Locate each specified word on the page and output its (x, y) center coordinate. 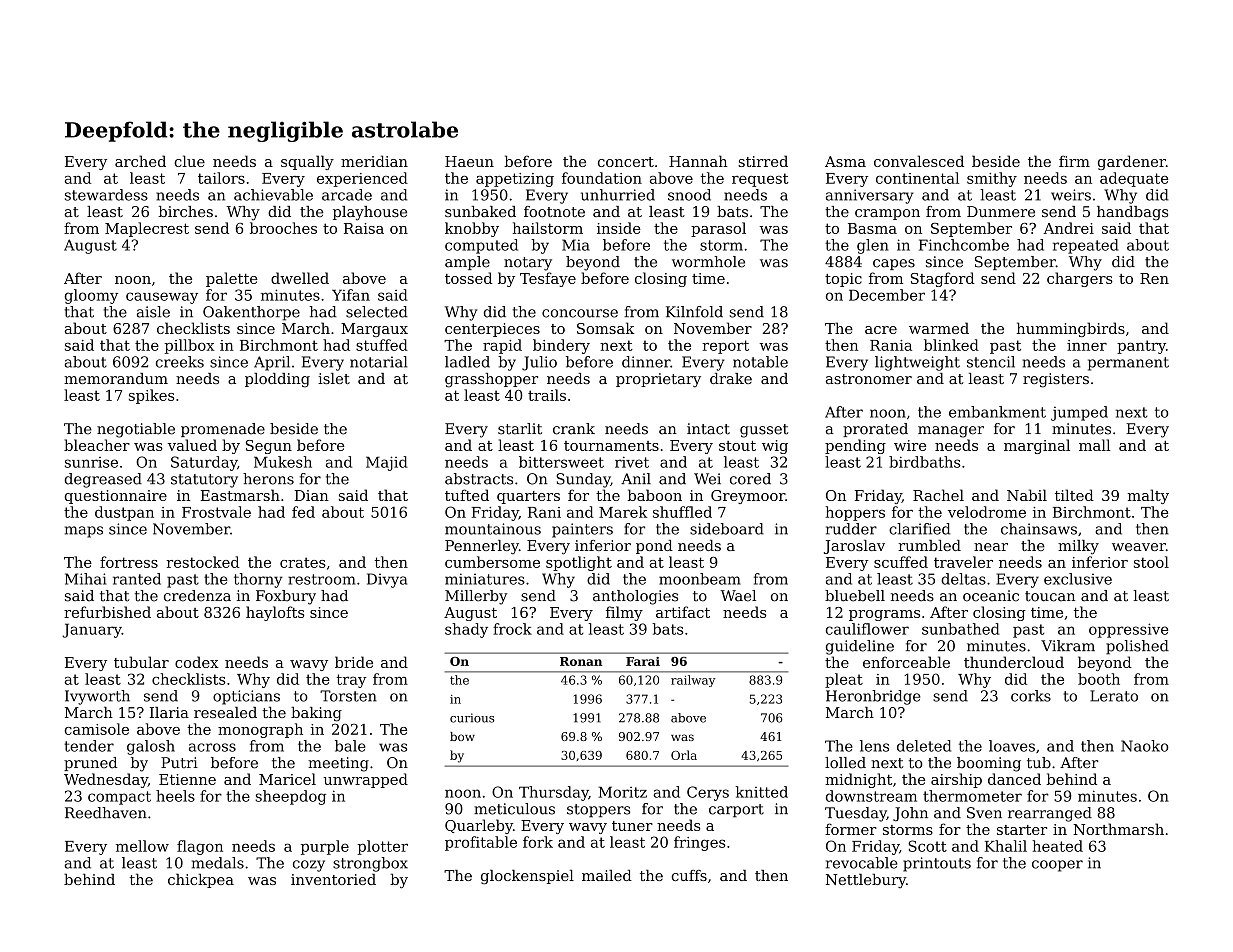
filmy (624, 613)
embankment (997, 412)
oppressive (1128, 630)
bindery (561, 346)
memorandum (116, 378)
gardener (1132, 162)
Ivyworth (97, 697)
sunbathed (961, 629)
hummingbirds (1071, 329)
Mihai (85, 579)
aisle (153, 312)
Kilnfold (694, 312)
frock (512, 629)
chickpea (201, 881)
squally (307, 162)
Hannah (698, 161)
